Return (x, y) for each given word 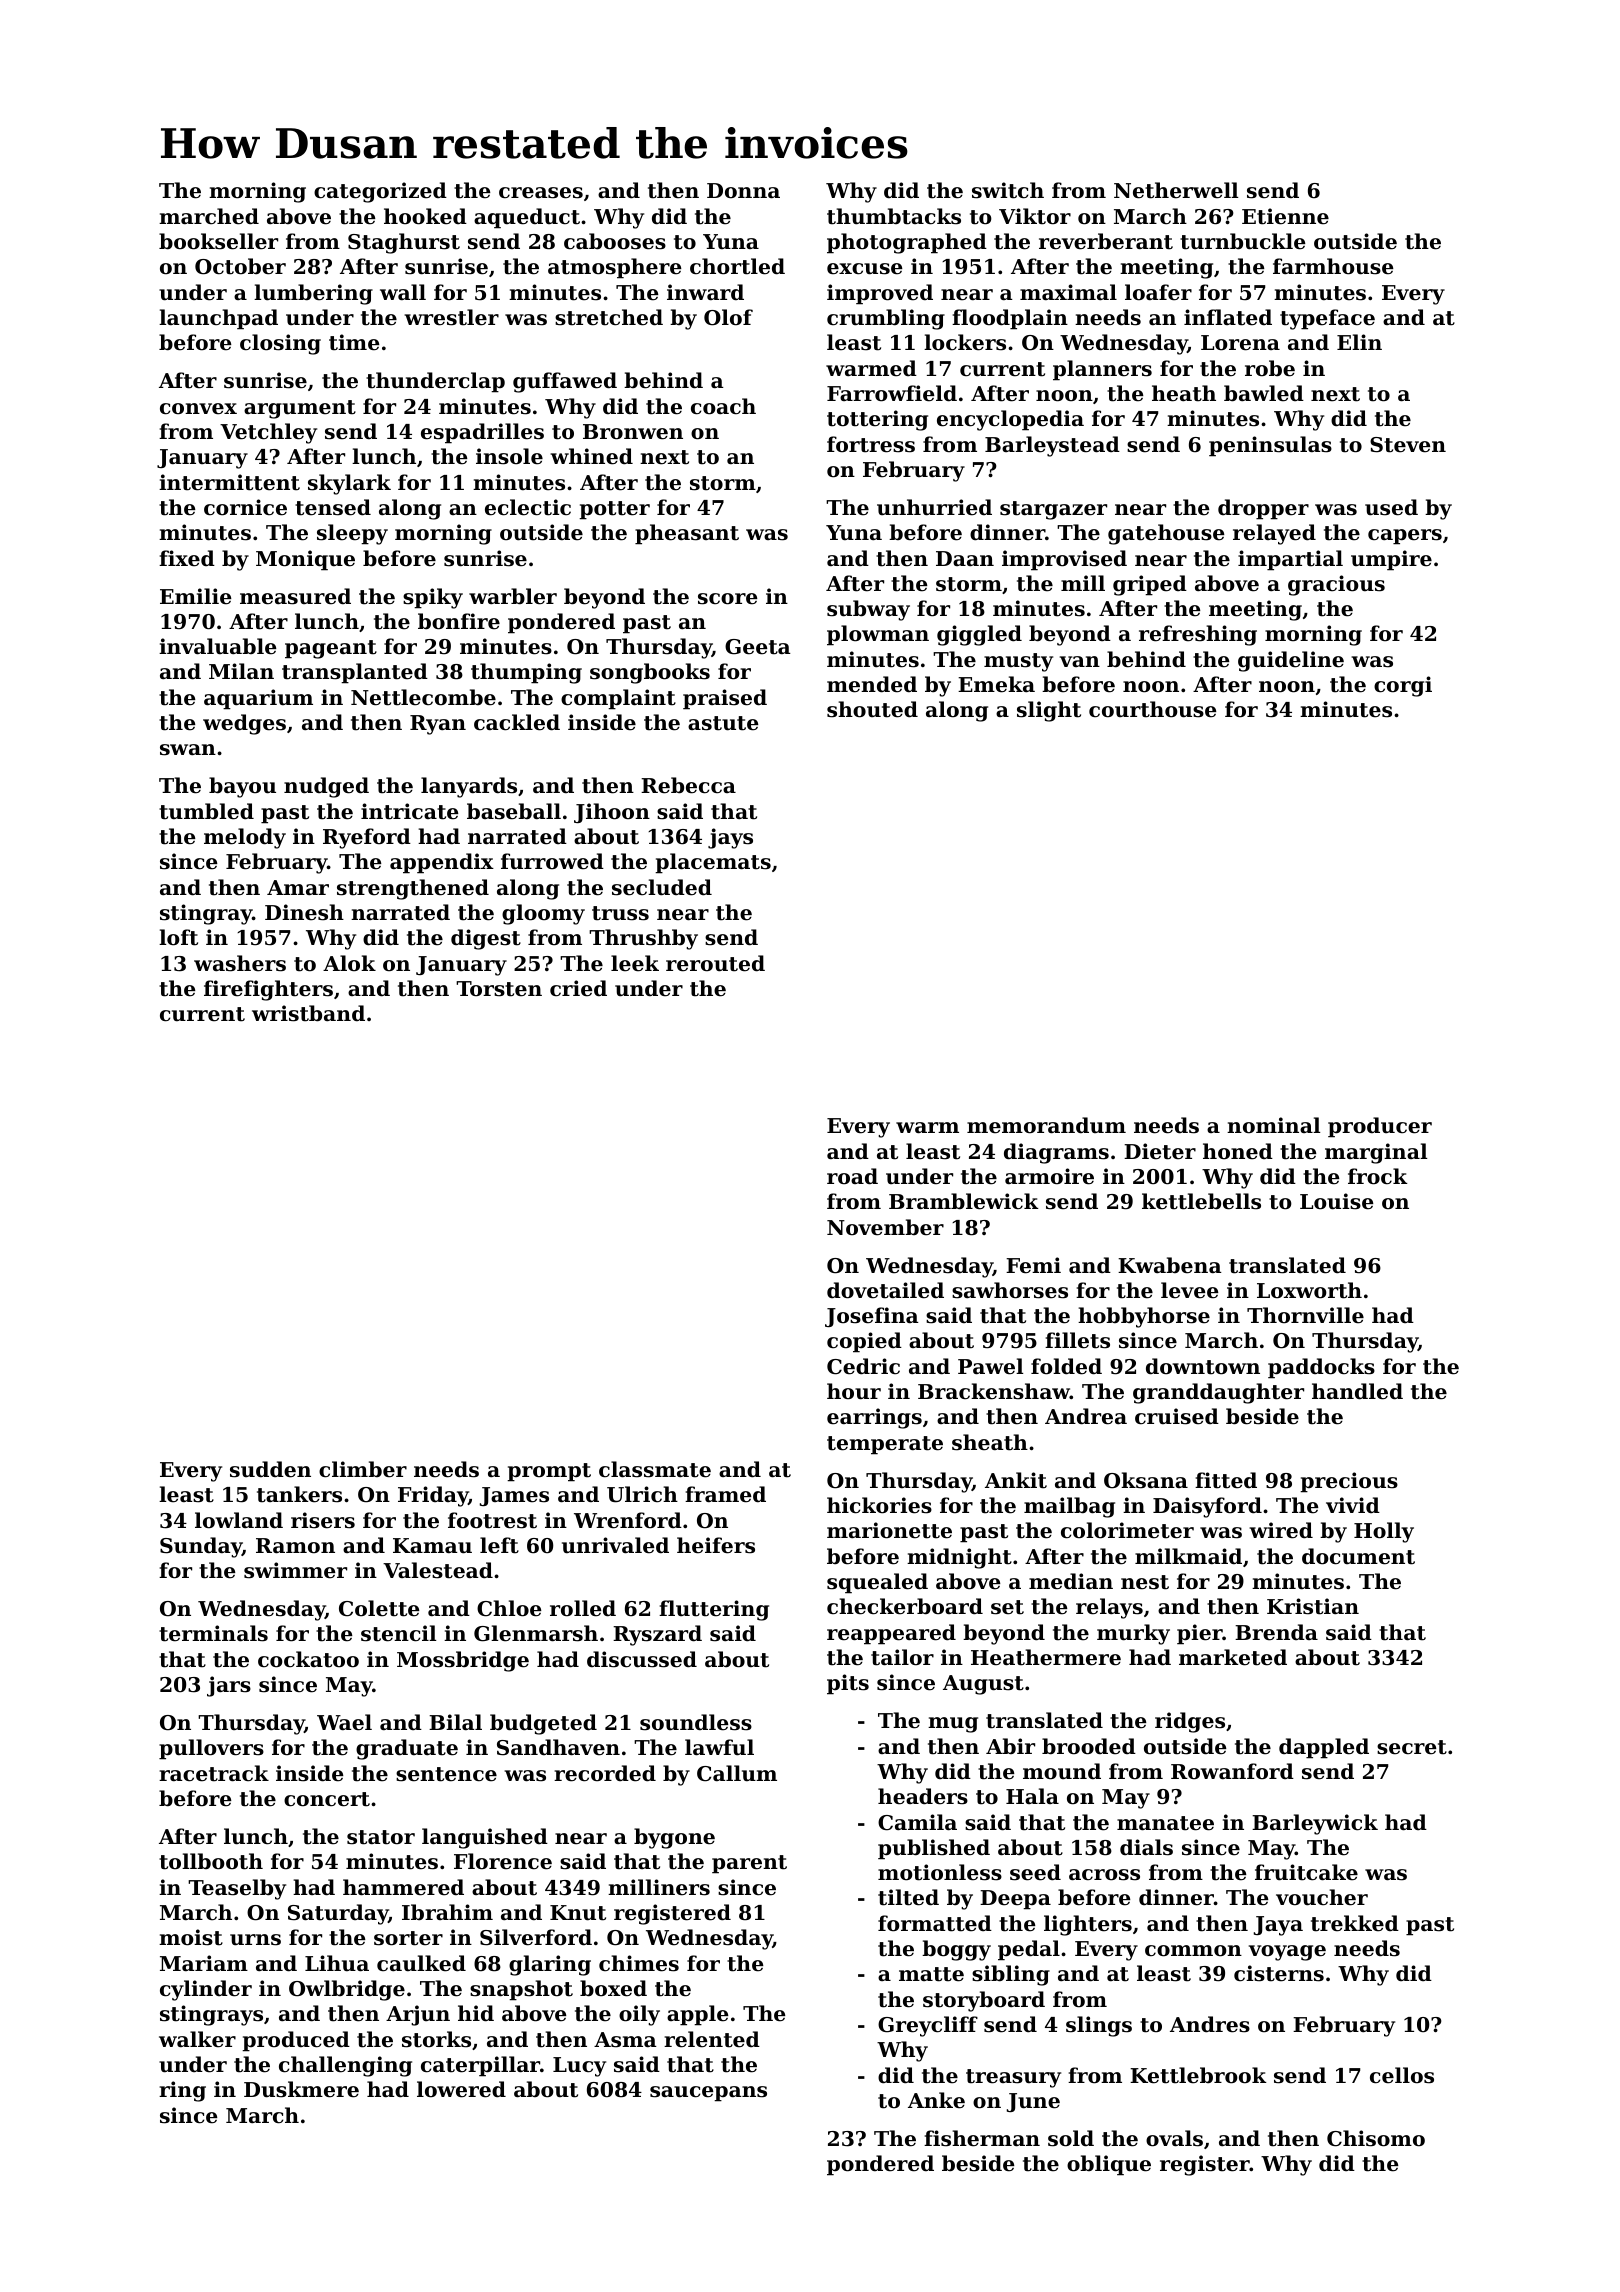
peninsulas (1270, 446)
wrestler (451, 317)
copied (864, 1342)
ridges (1190, 1722)
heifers (716, 1545)
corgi (1403, 686)
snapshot (521, 1990)
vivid (1353, 1505)
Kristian (1313, 1606)
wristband (308, 1013)
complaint (618, 699)
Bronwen (633, 432)
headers (923, 1796)
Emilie (195, 596)
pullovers (211, 1749)
